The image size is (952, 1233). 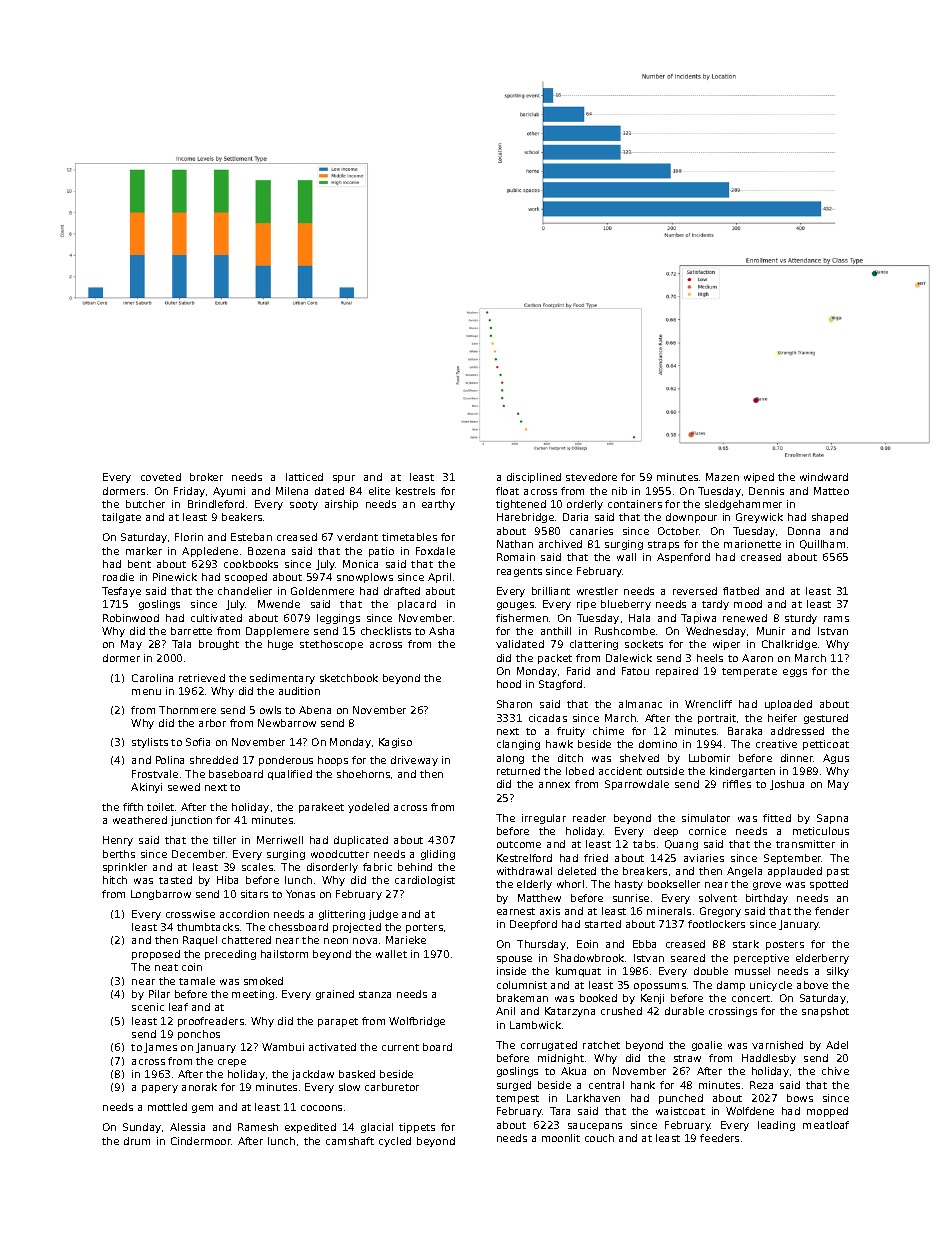 What do you see at coordinates (313, 1075) in the page?
I see `jackdaw` at bounding box center [313, 1075].
